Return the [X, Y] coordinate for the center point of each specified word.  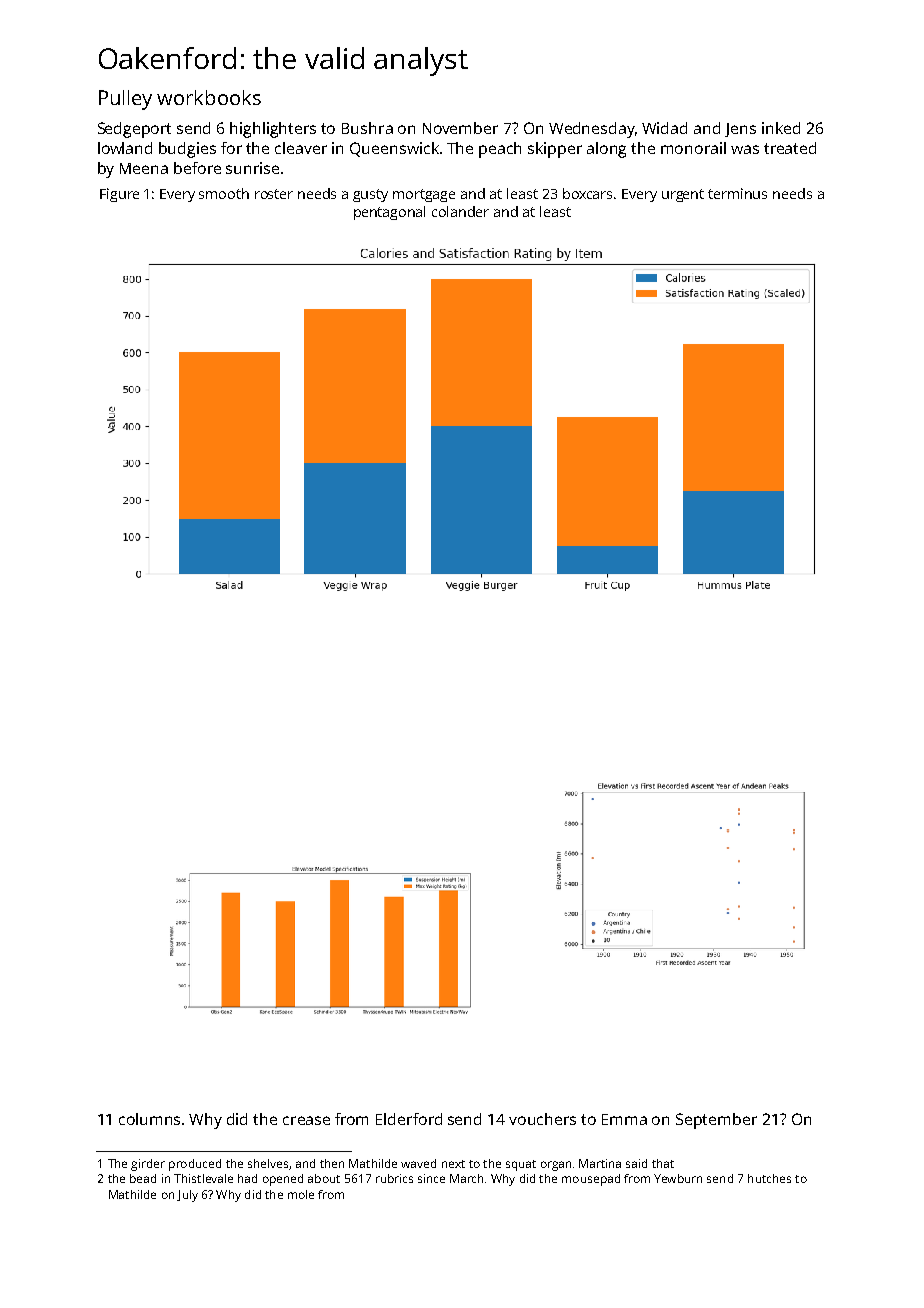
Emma [624, 1119]
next [453, 1164]
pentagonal [389, 213]
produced [195, 1165]
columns [149, 1119]
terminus [737, 193]
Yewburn [678, 1178]
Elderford [409, 1119]
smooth [224, 193]
